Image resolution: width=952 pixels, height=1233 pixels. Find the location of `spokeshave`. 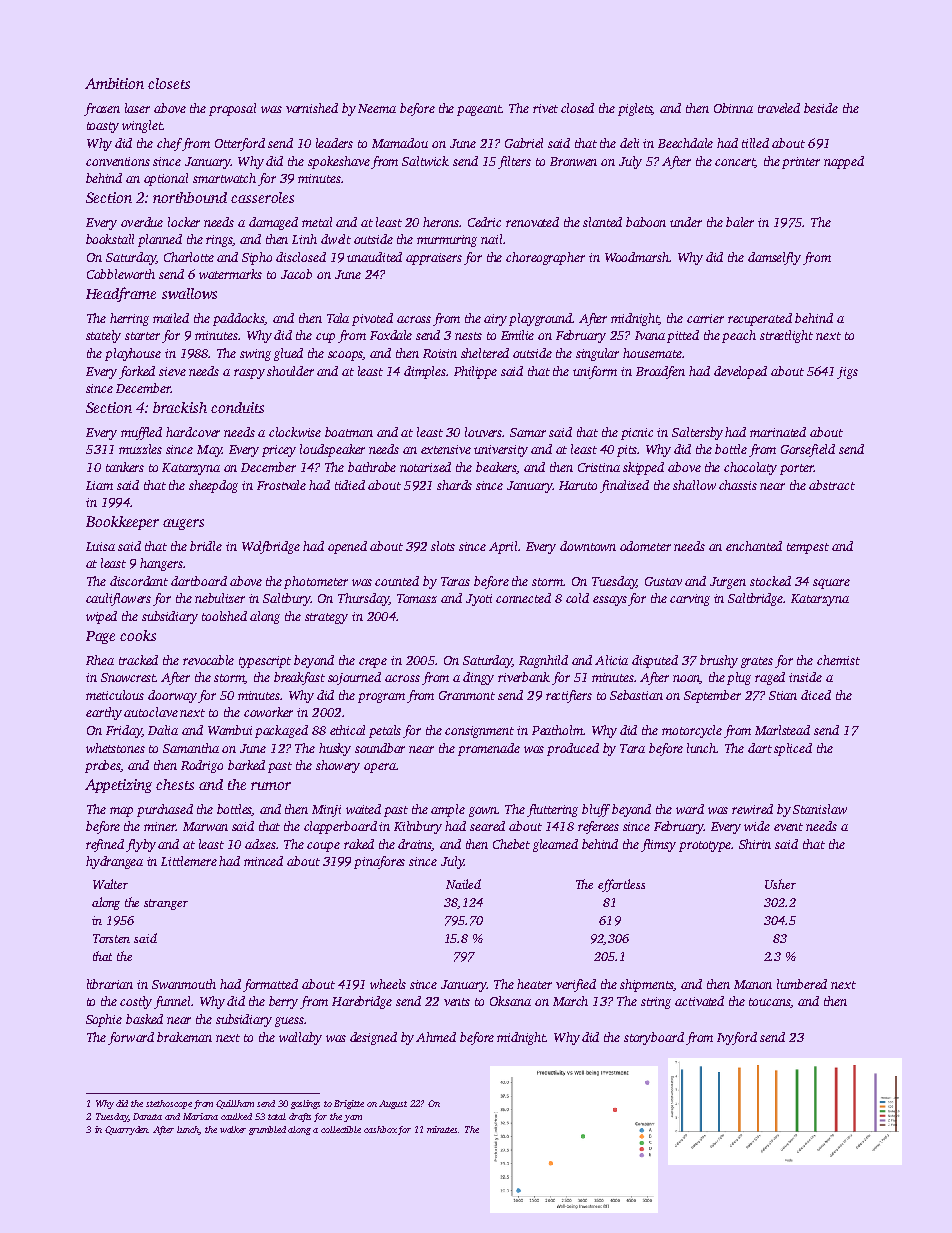

spokeshave is located at coordinates (339, 162).
